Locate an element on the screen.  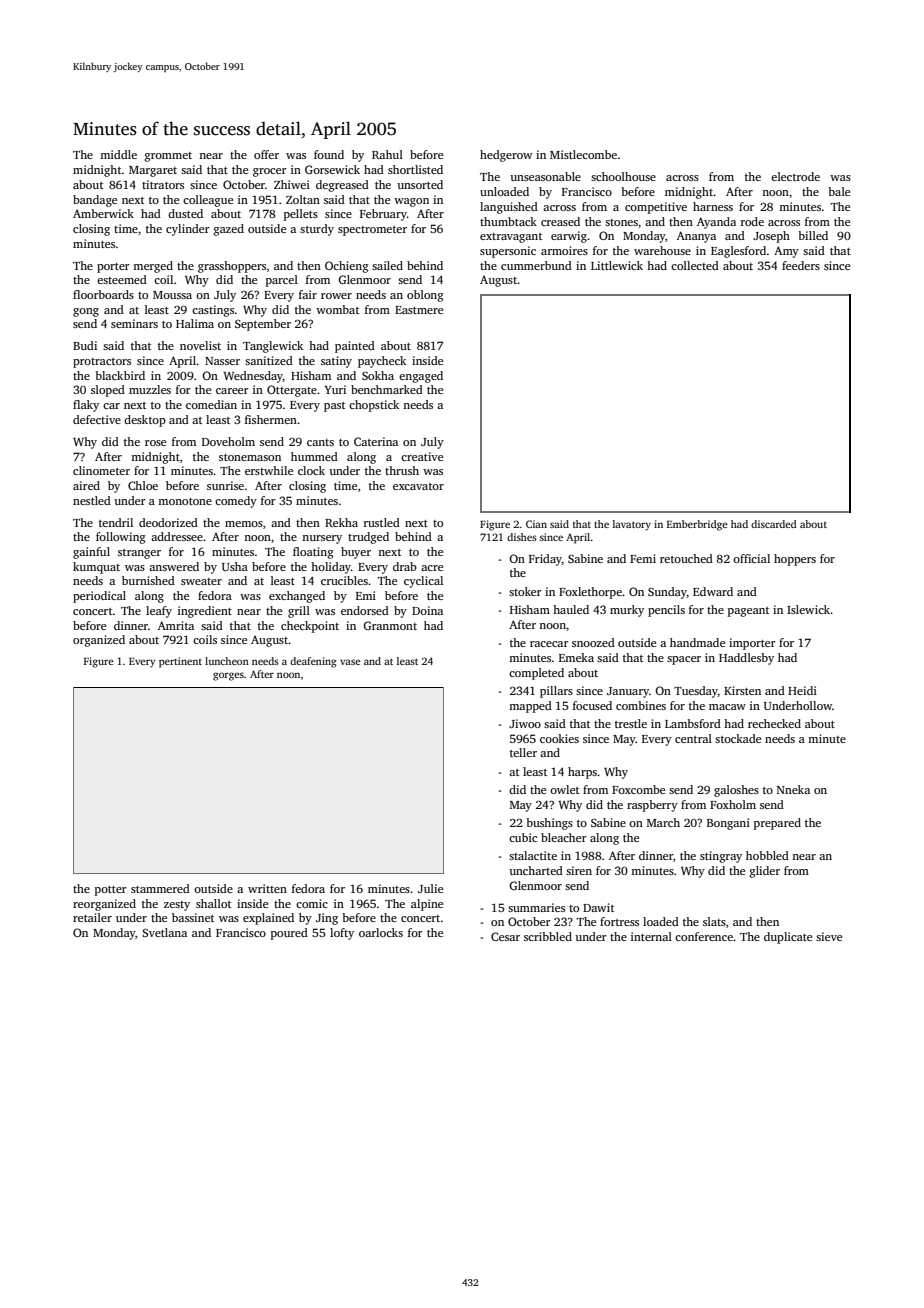
teller is located at coordinates (523, 752).
